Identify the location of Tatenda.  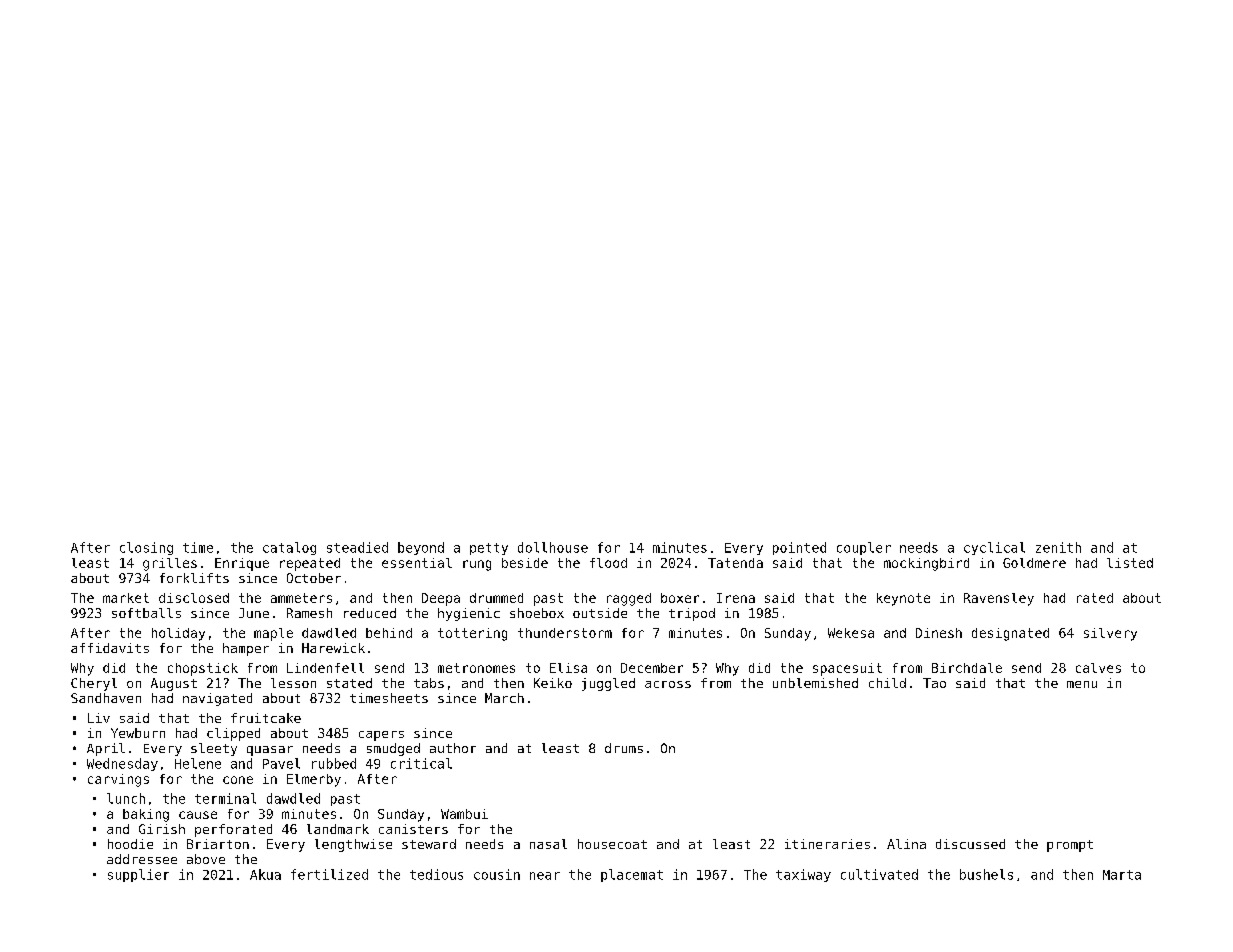
(735, 563).
